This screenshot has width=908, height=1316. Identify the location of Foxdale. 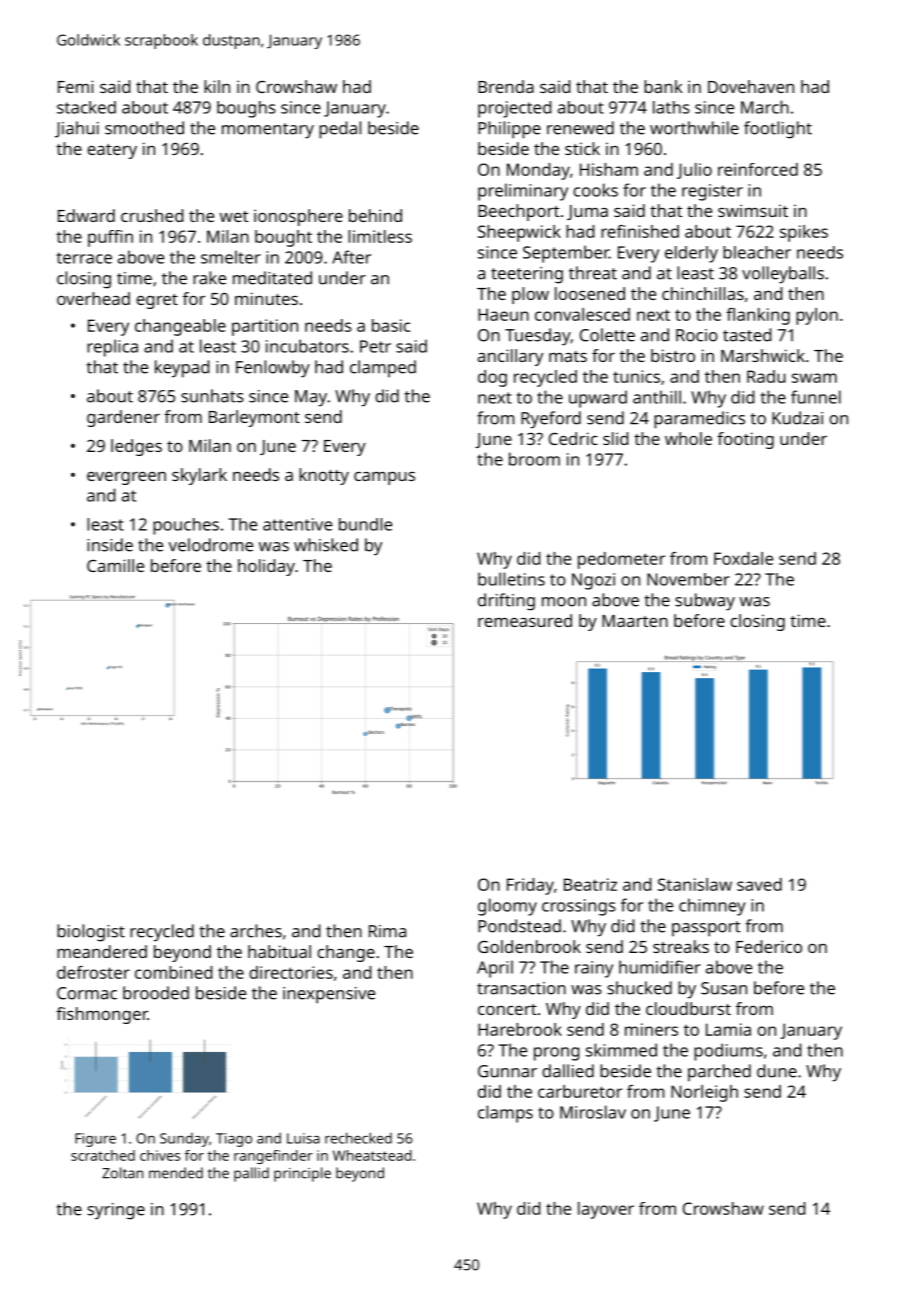
(743, 558).
